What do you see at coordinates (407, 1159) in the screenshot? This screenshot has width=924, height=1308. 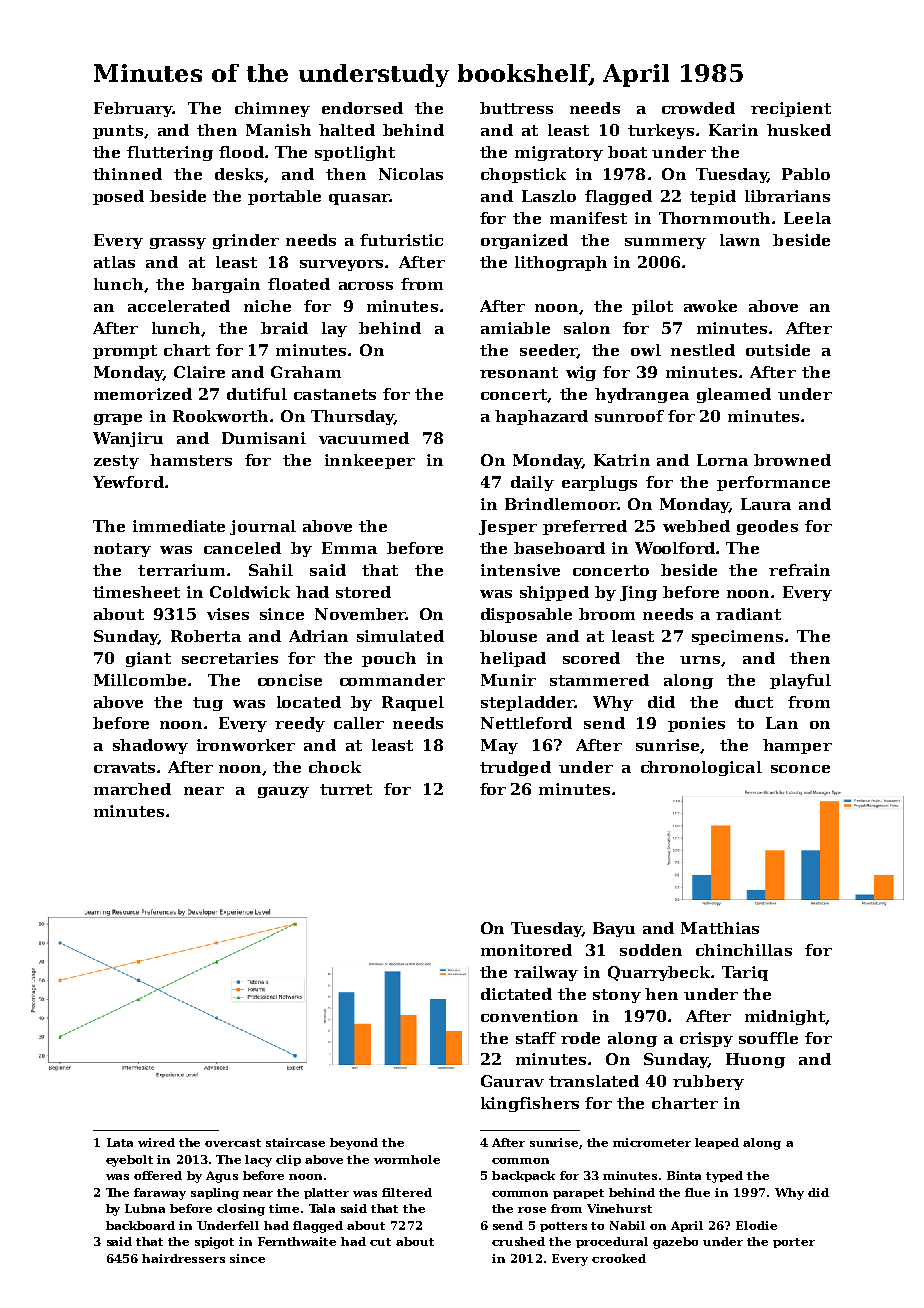 I see `wormhole` at bounding box center [407, 1159].
